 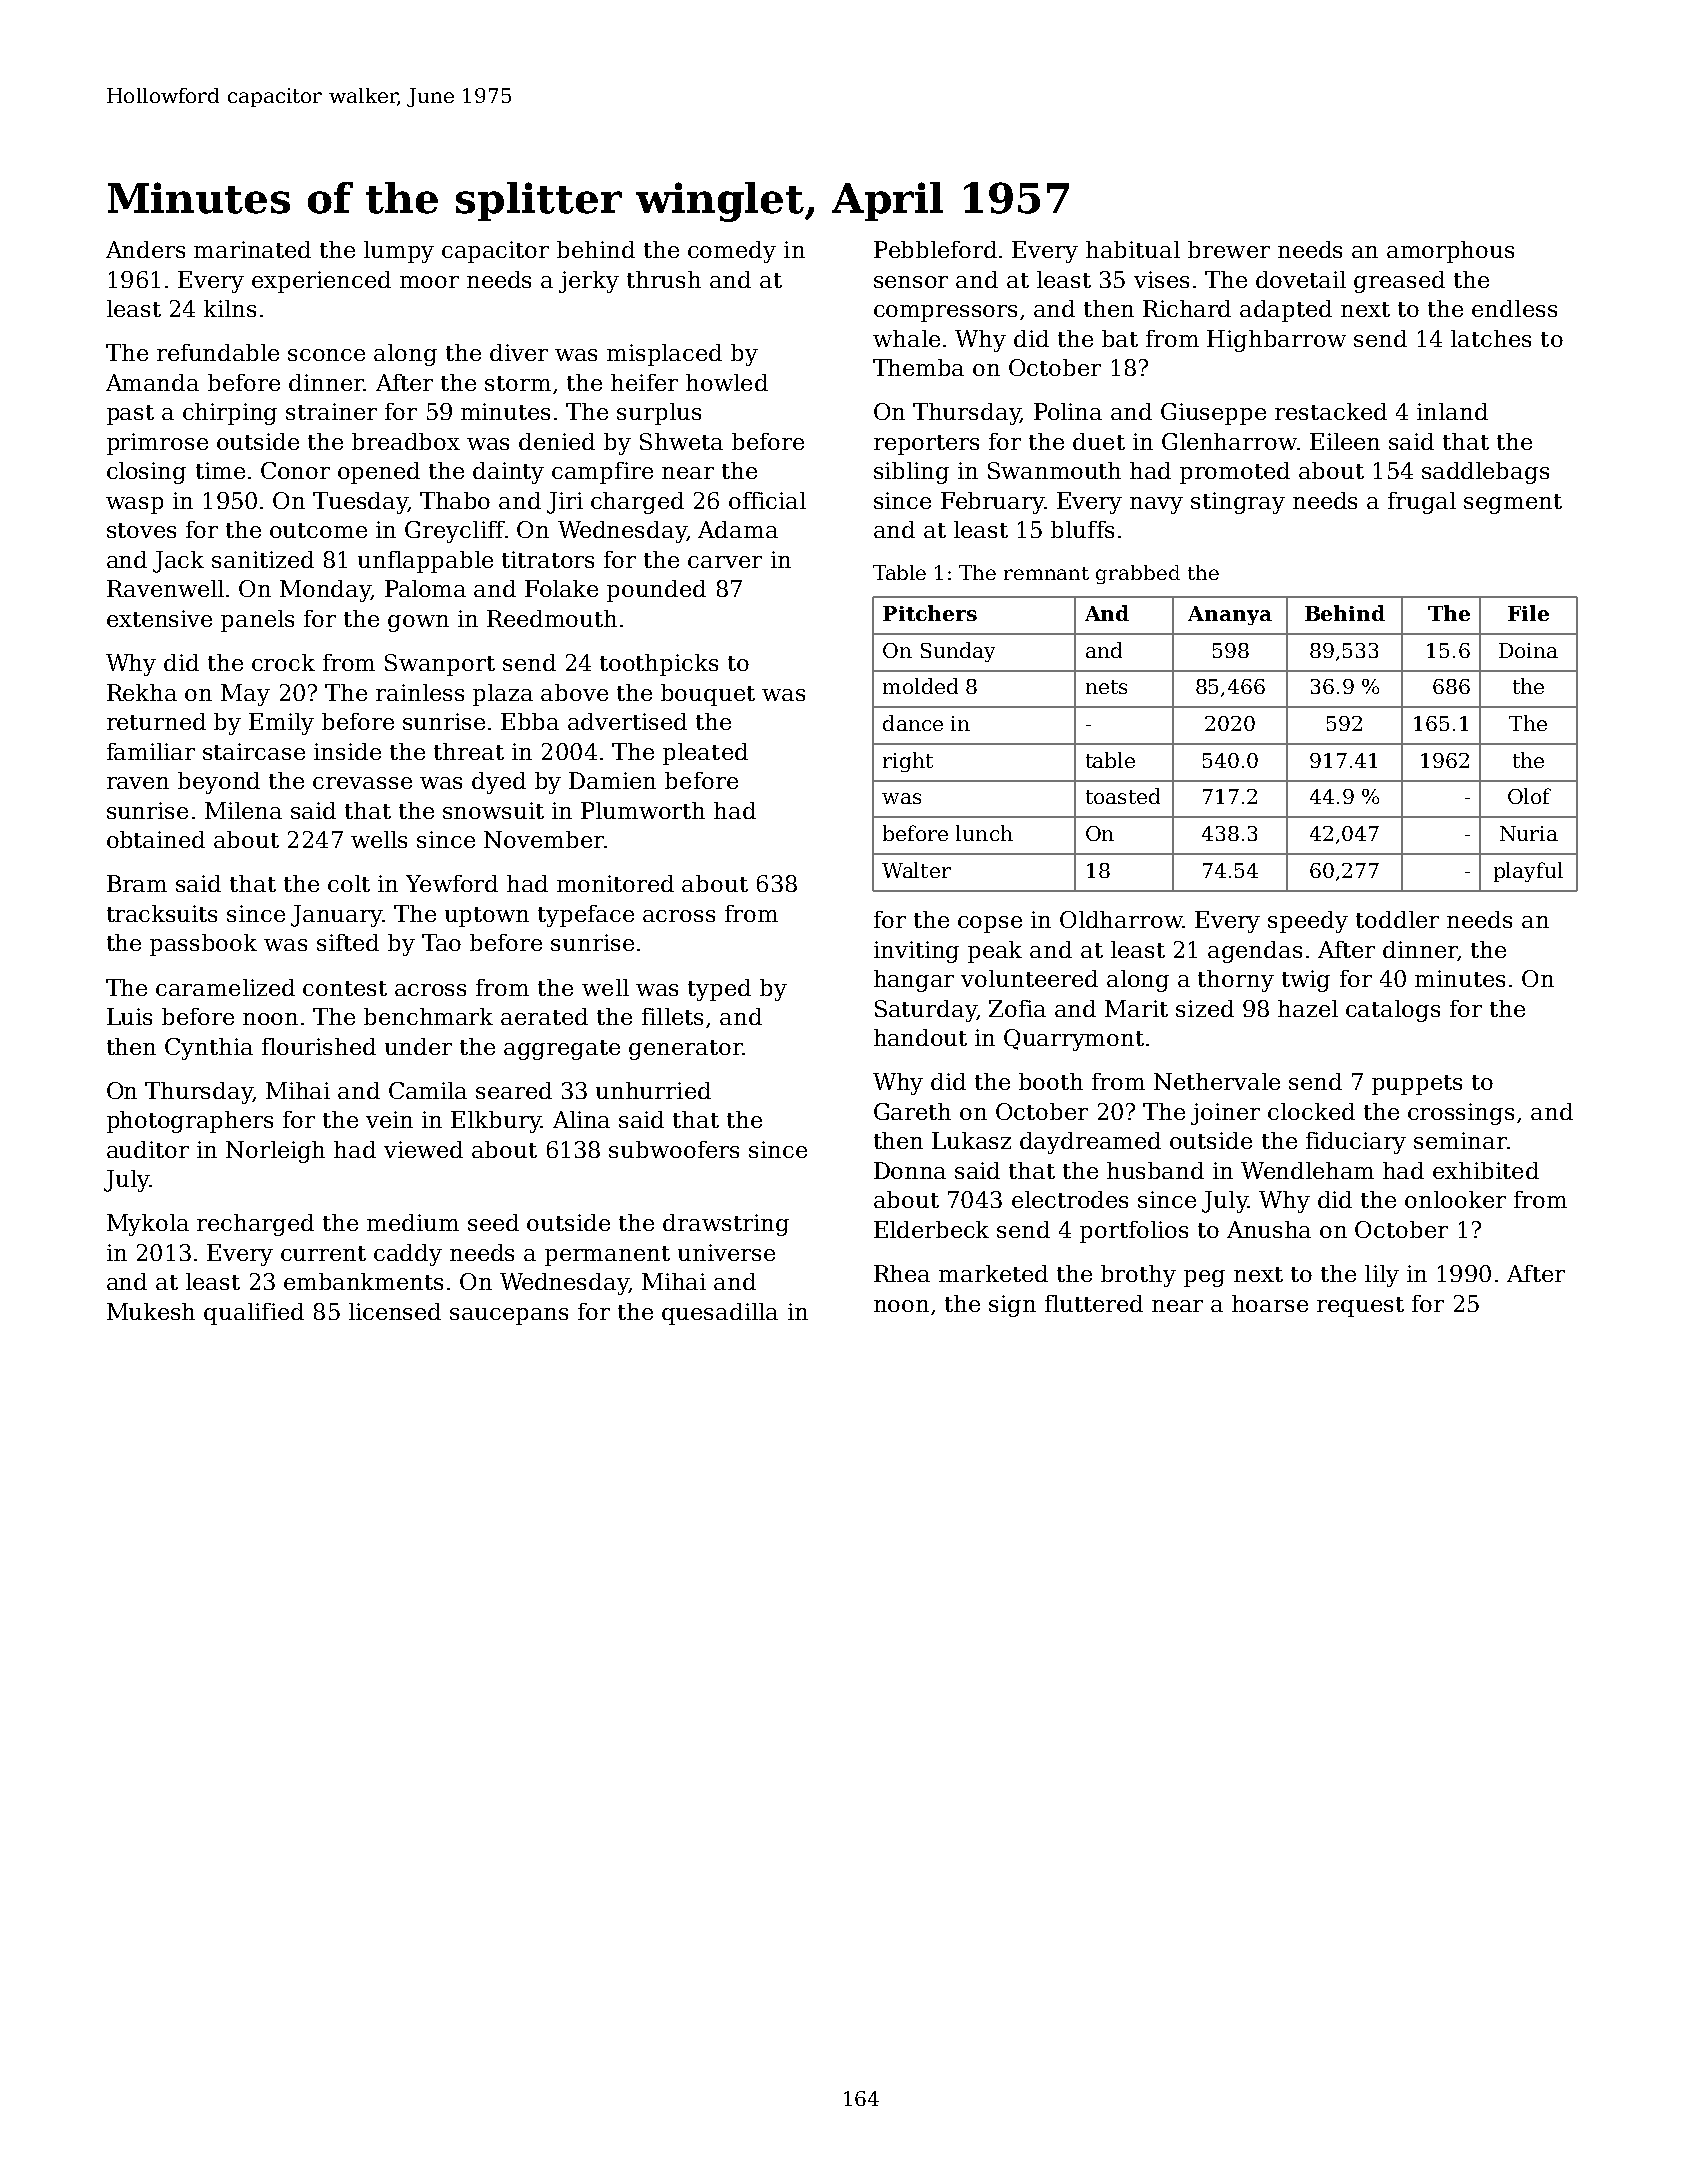 What do you see at coordinates (720, 1314) in the image?
I see `quesadilla` at bounding box center [720, 1314].
